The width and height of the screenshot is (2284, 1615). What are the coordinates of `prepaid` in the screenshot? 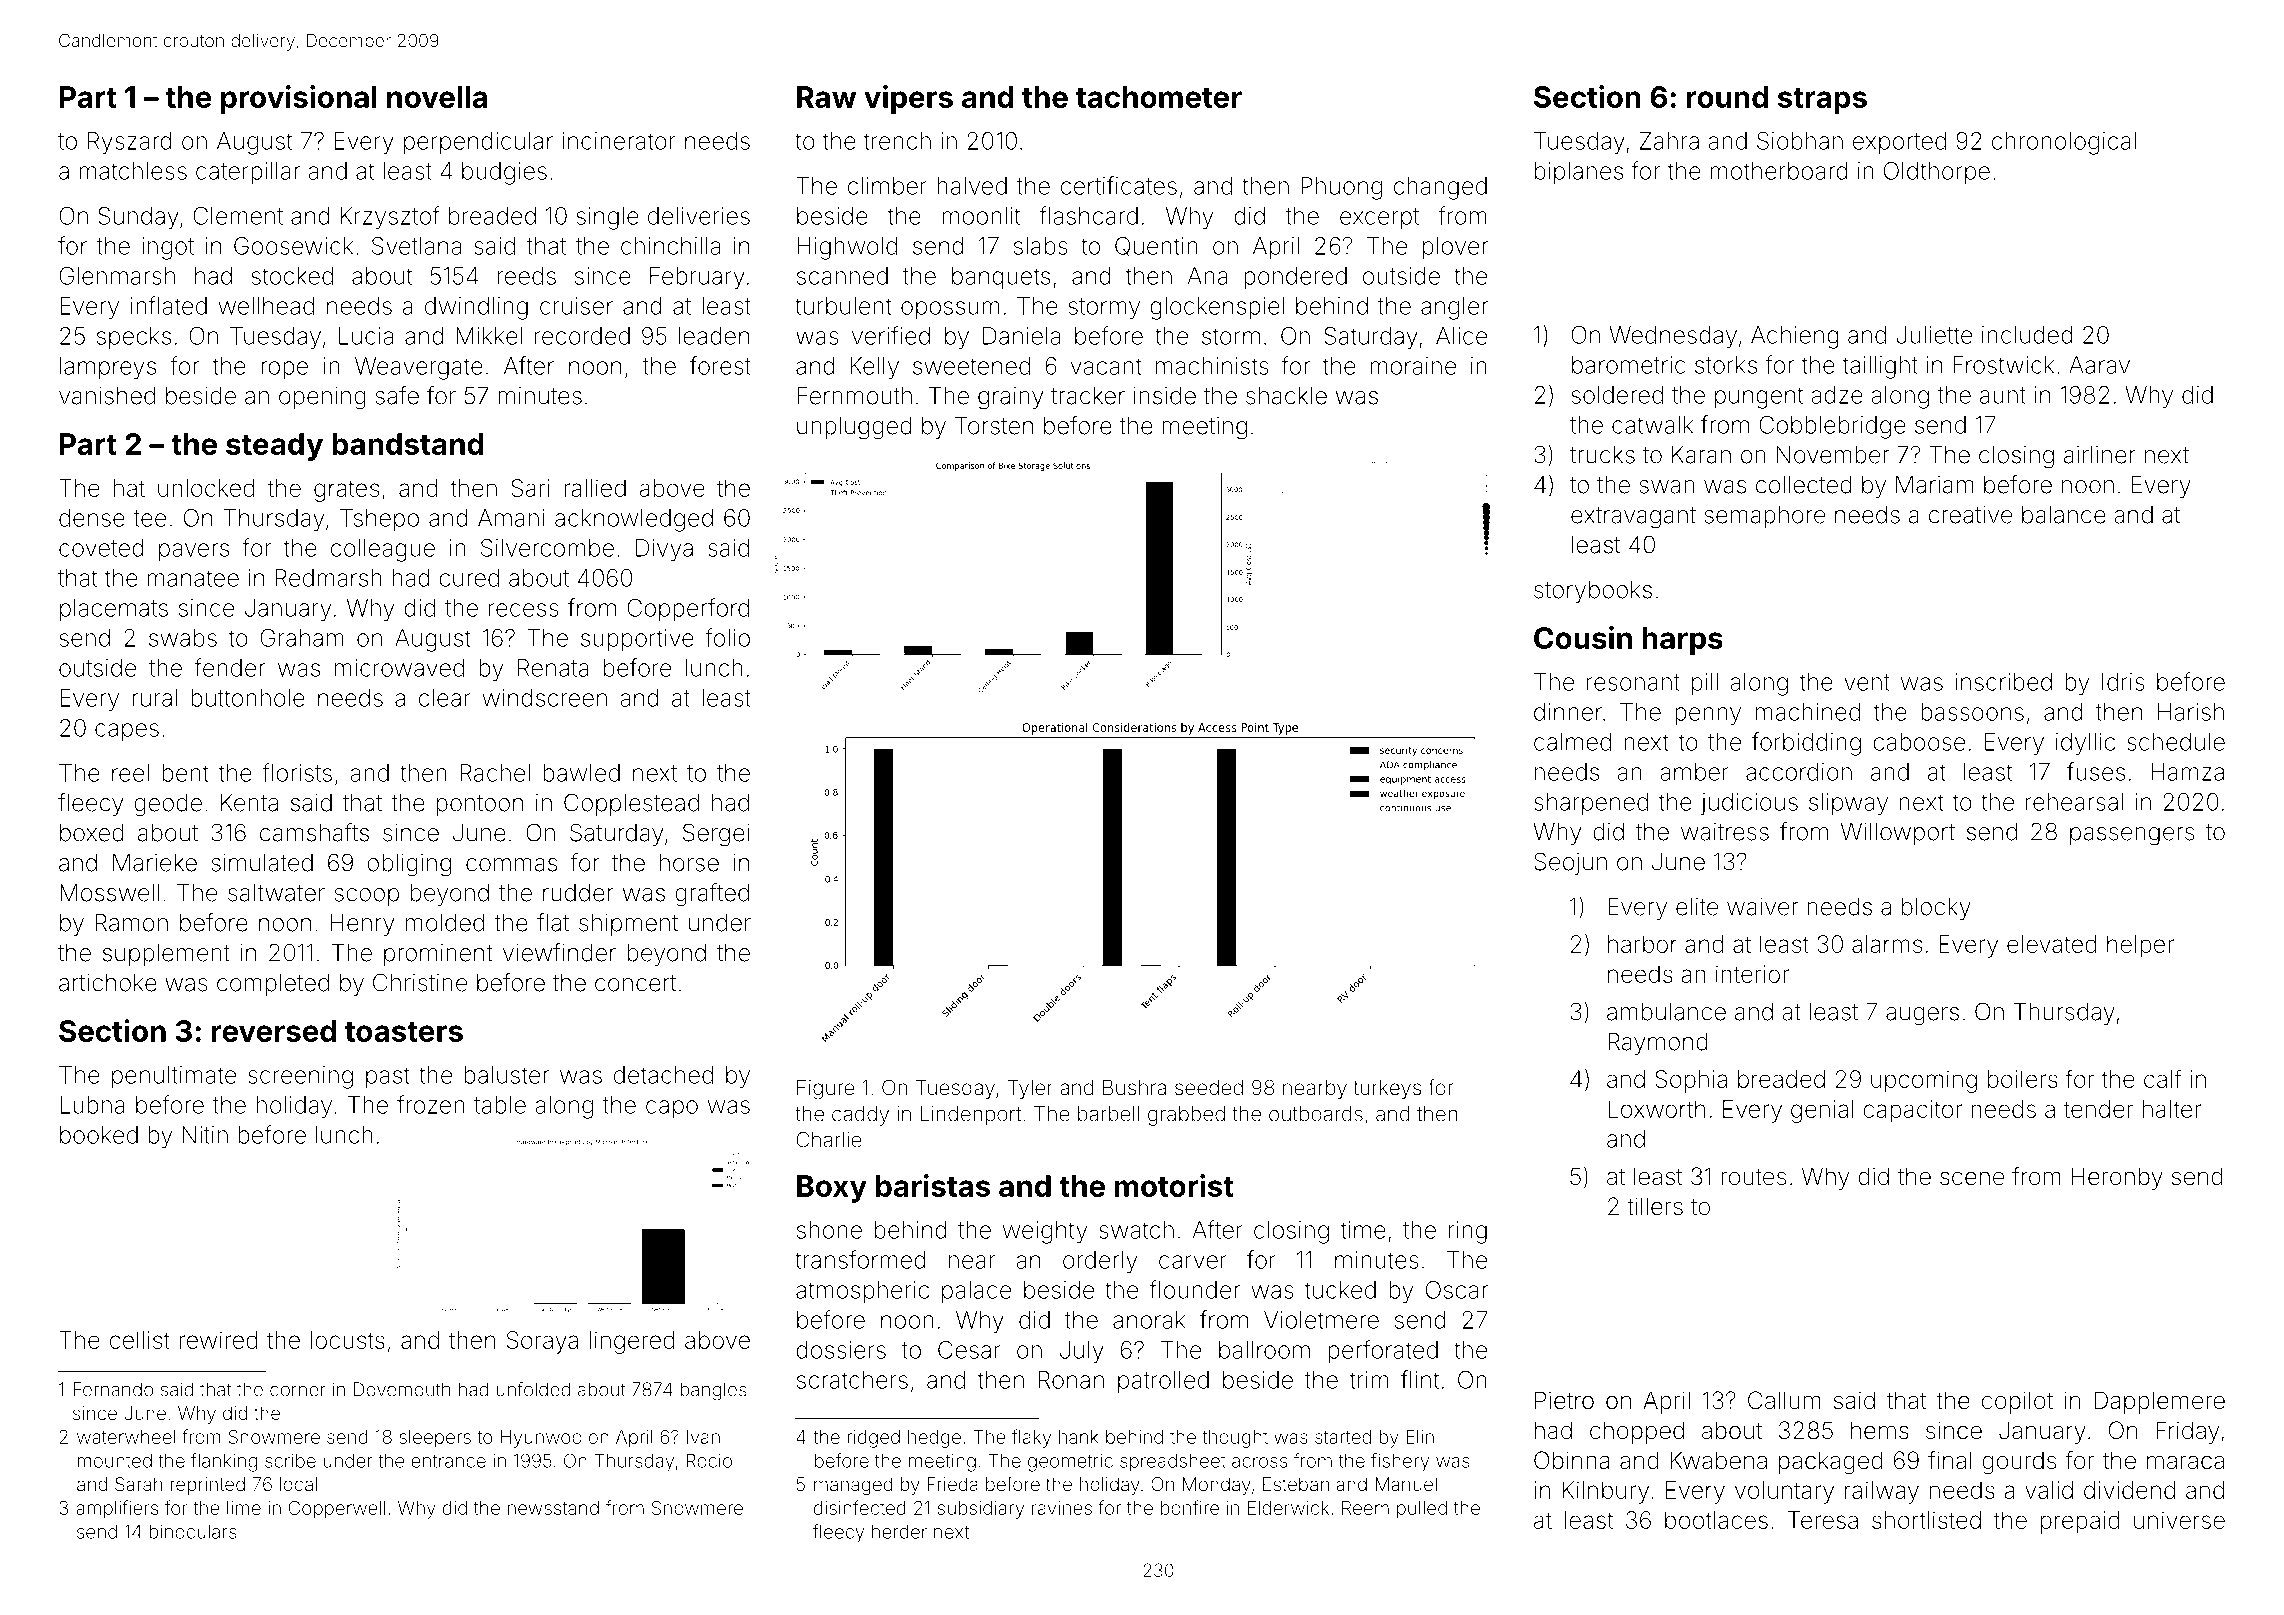 It's located at (2080, 1522).
